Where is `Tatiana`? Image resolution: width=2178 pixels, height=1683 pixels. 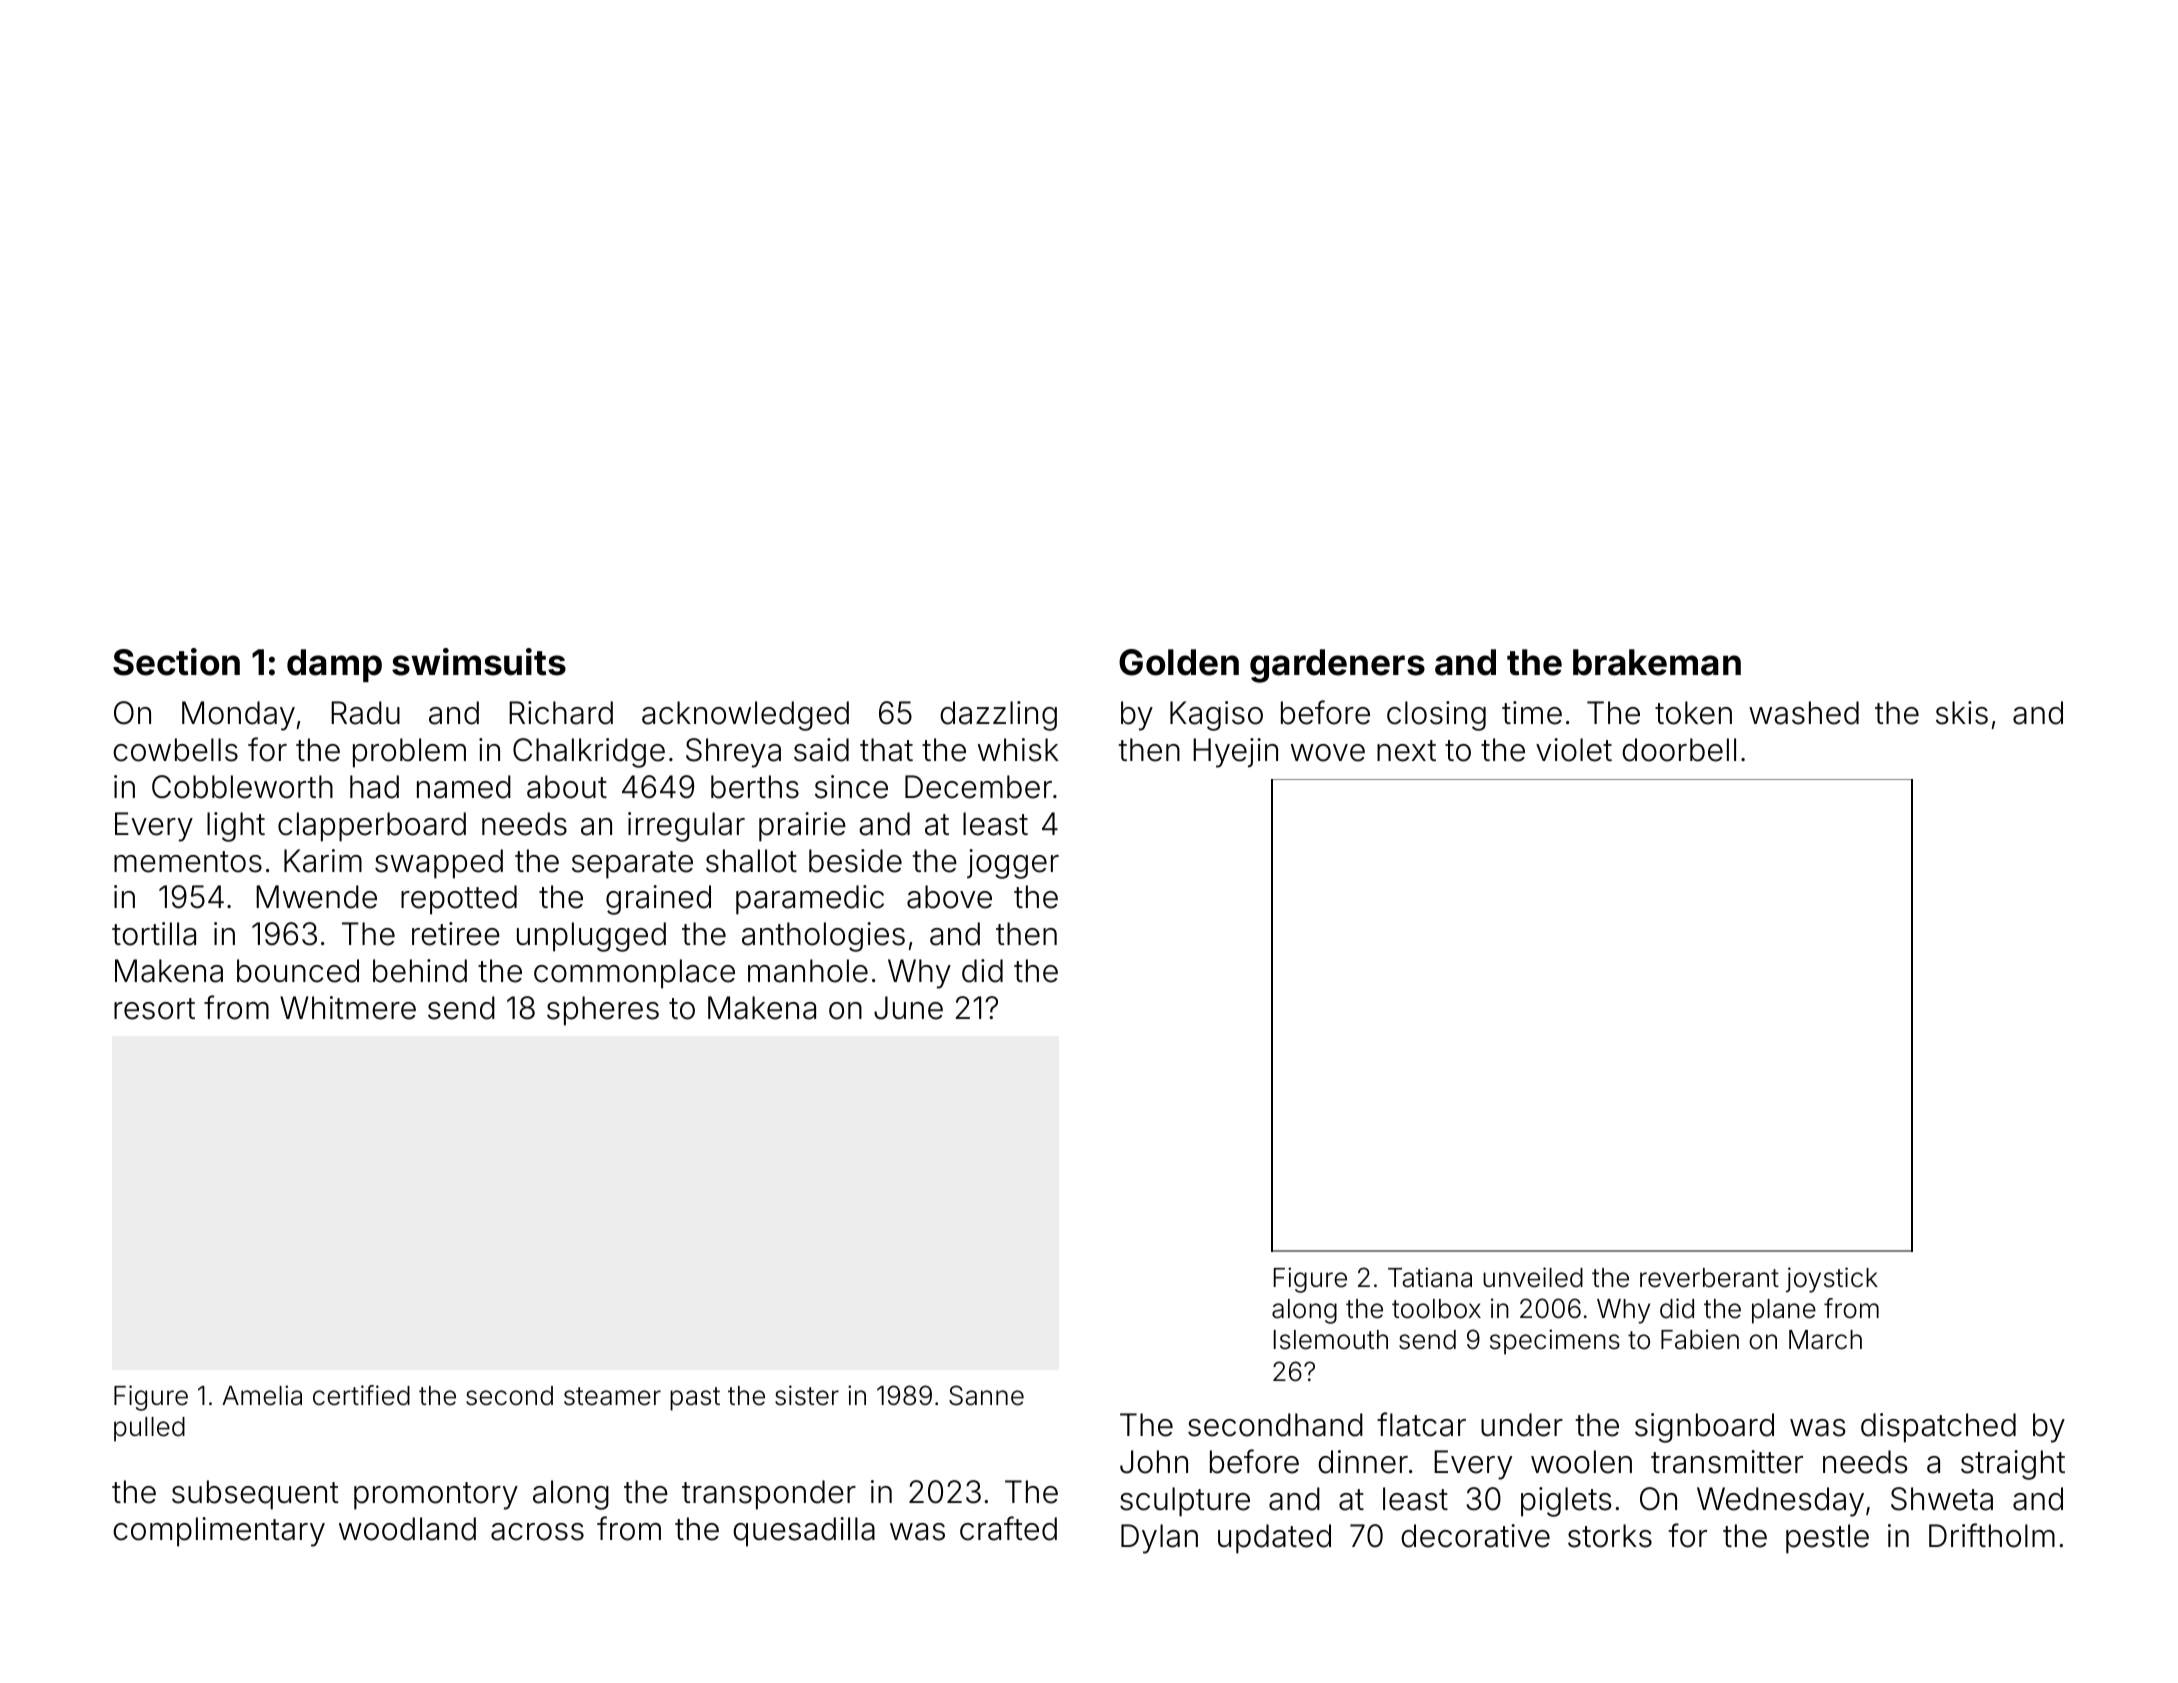
Tatiana is located at coordinates (1430, 1277).
